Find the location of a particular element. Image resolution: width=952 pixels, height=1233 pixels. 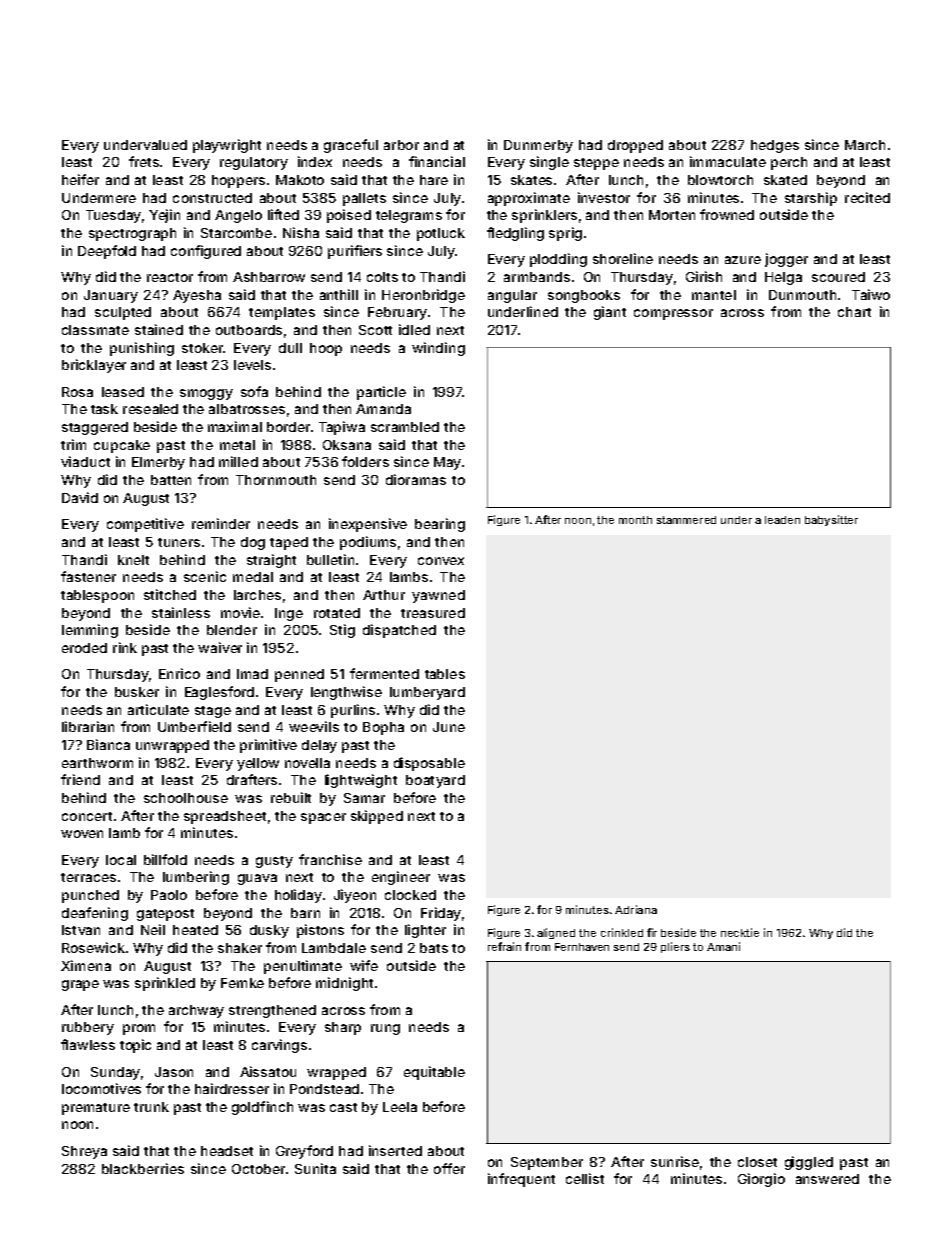

wife is located at coordinates (364, 965).
